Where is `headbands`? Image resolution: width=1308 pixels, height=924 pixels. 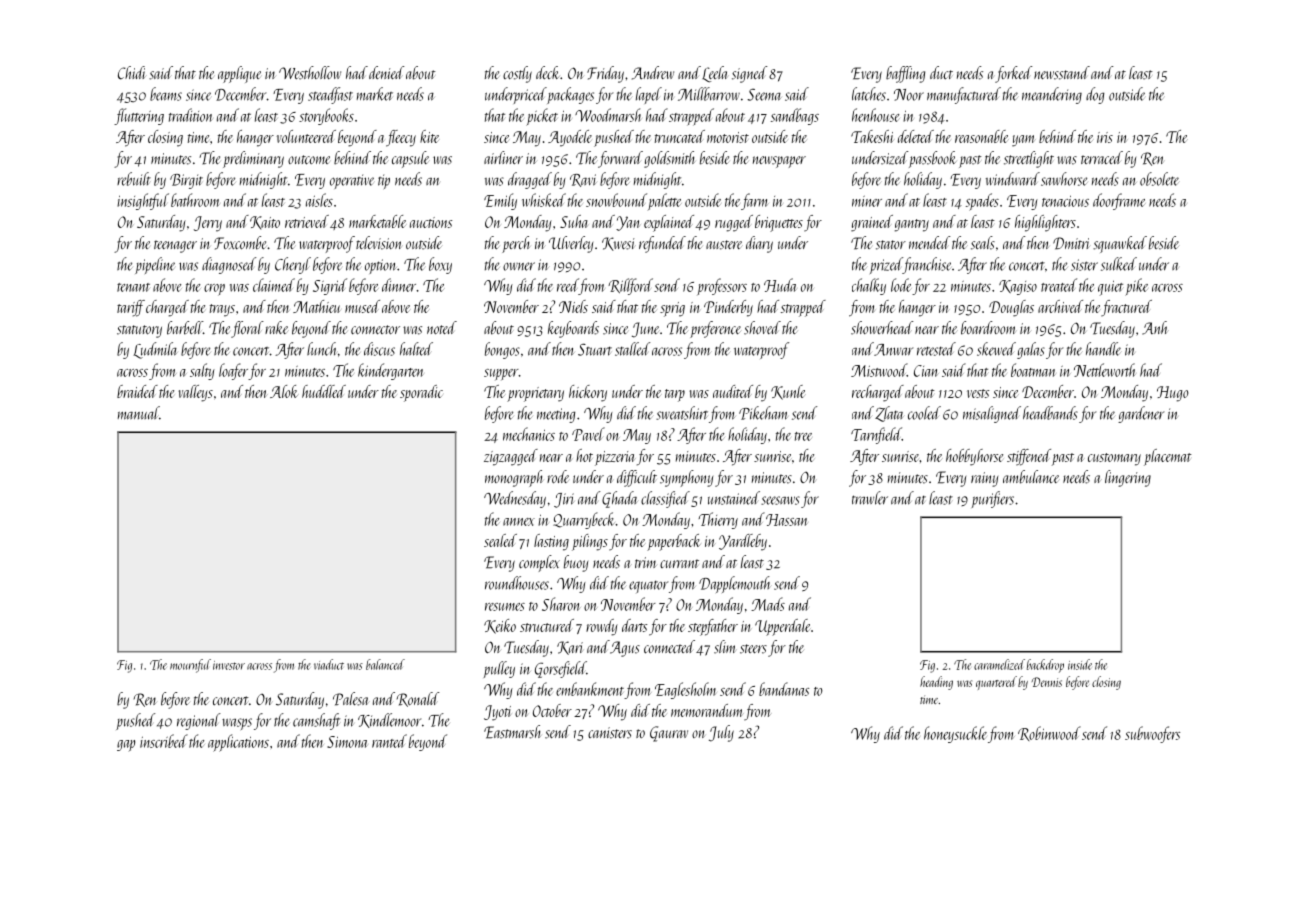 headbands is located at coordinates (1050, 413).
